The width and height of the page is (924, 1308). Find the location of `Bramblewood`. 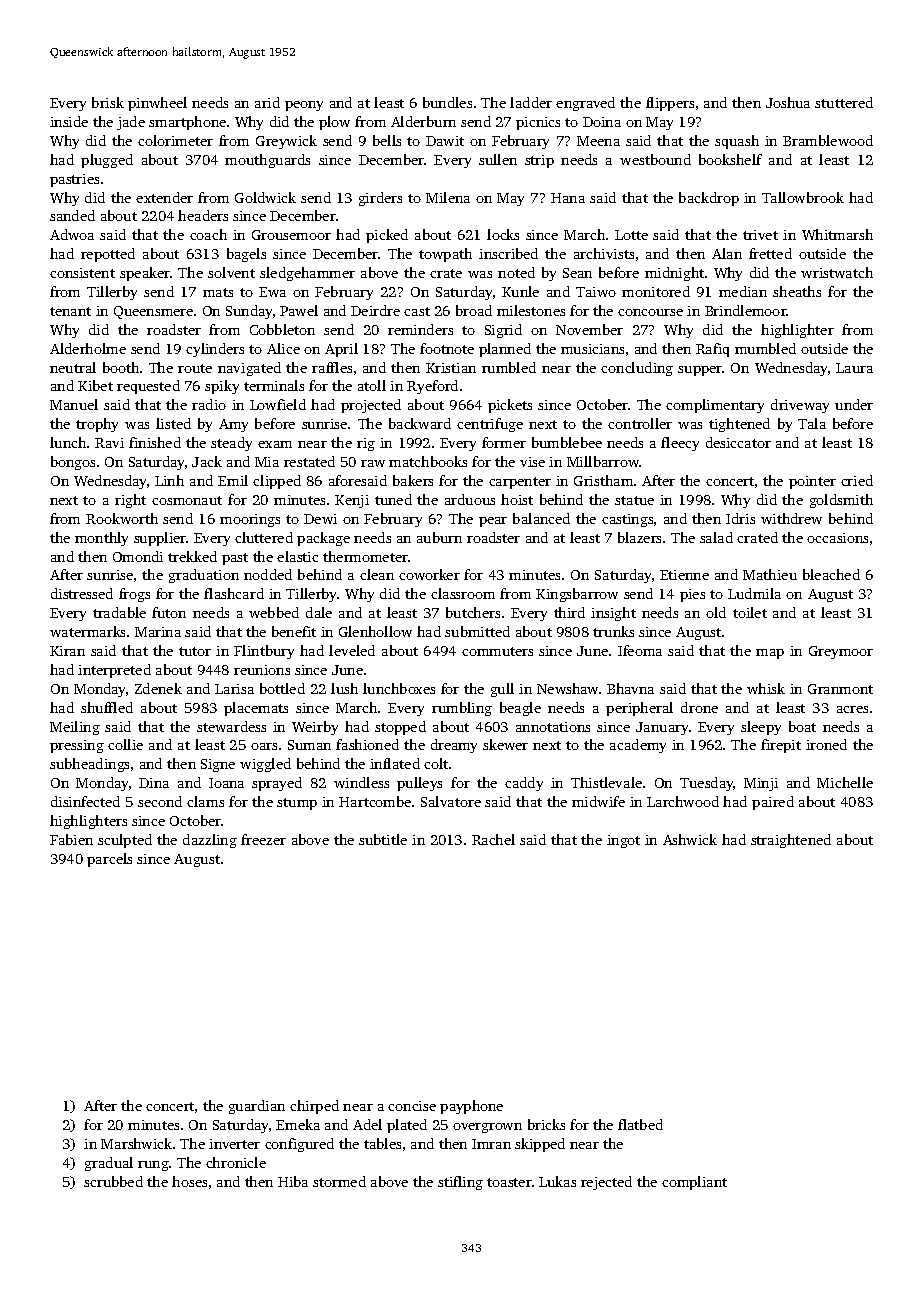

Bramblewood is located at coordinates (828, 140).
